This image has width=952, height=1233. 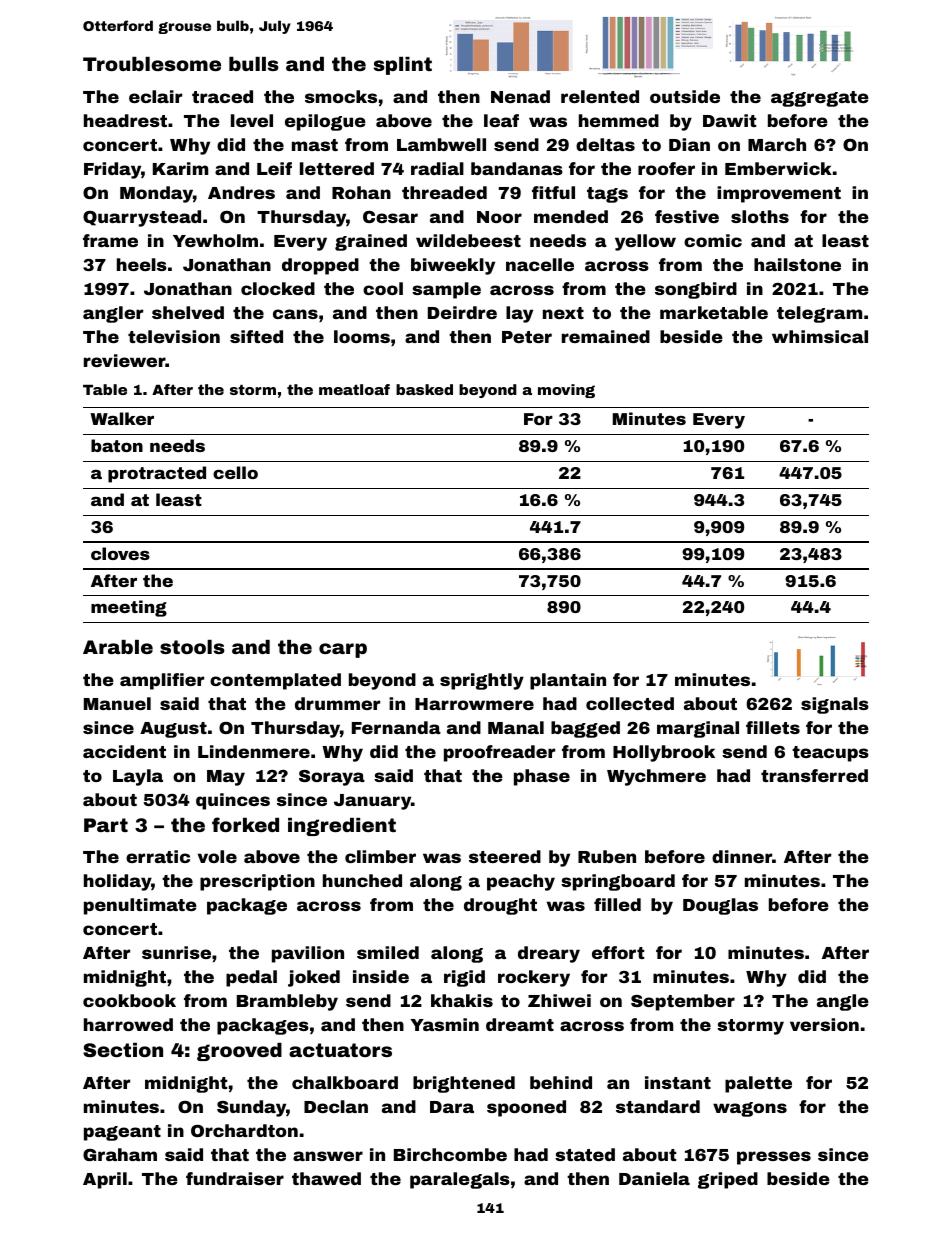 What do you see at coordinates (235, 1178) in the image?
I see `fundraiser` at bounding box center [235, 1178].
